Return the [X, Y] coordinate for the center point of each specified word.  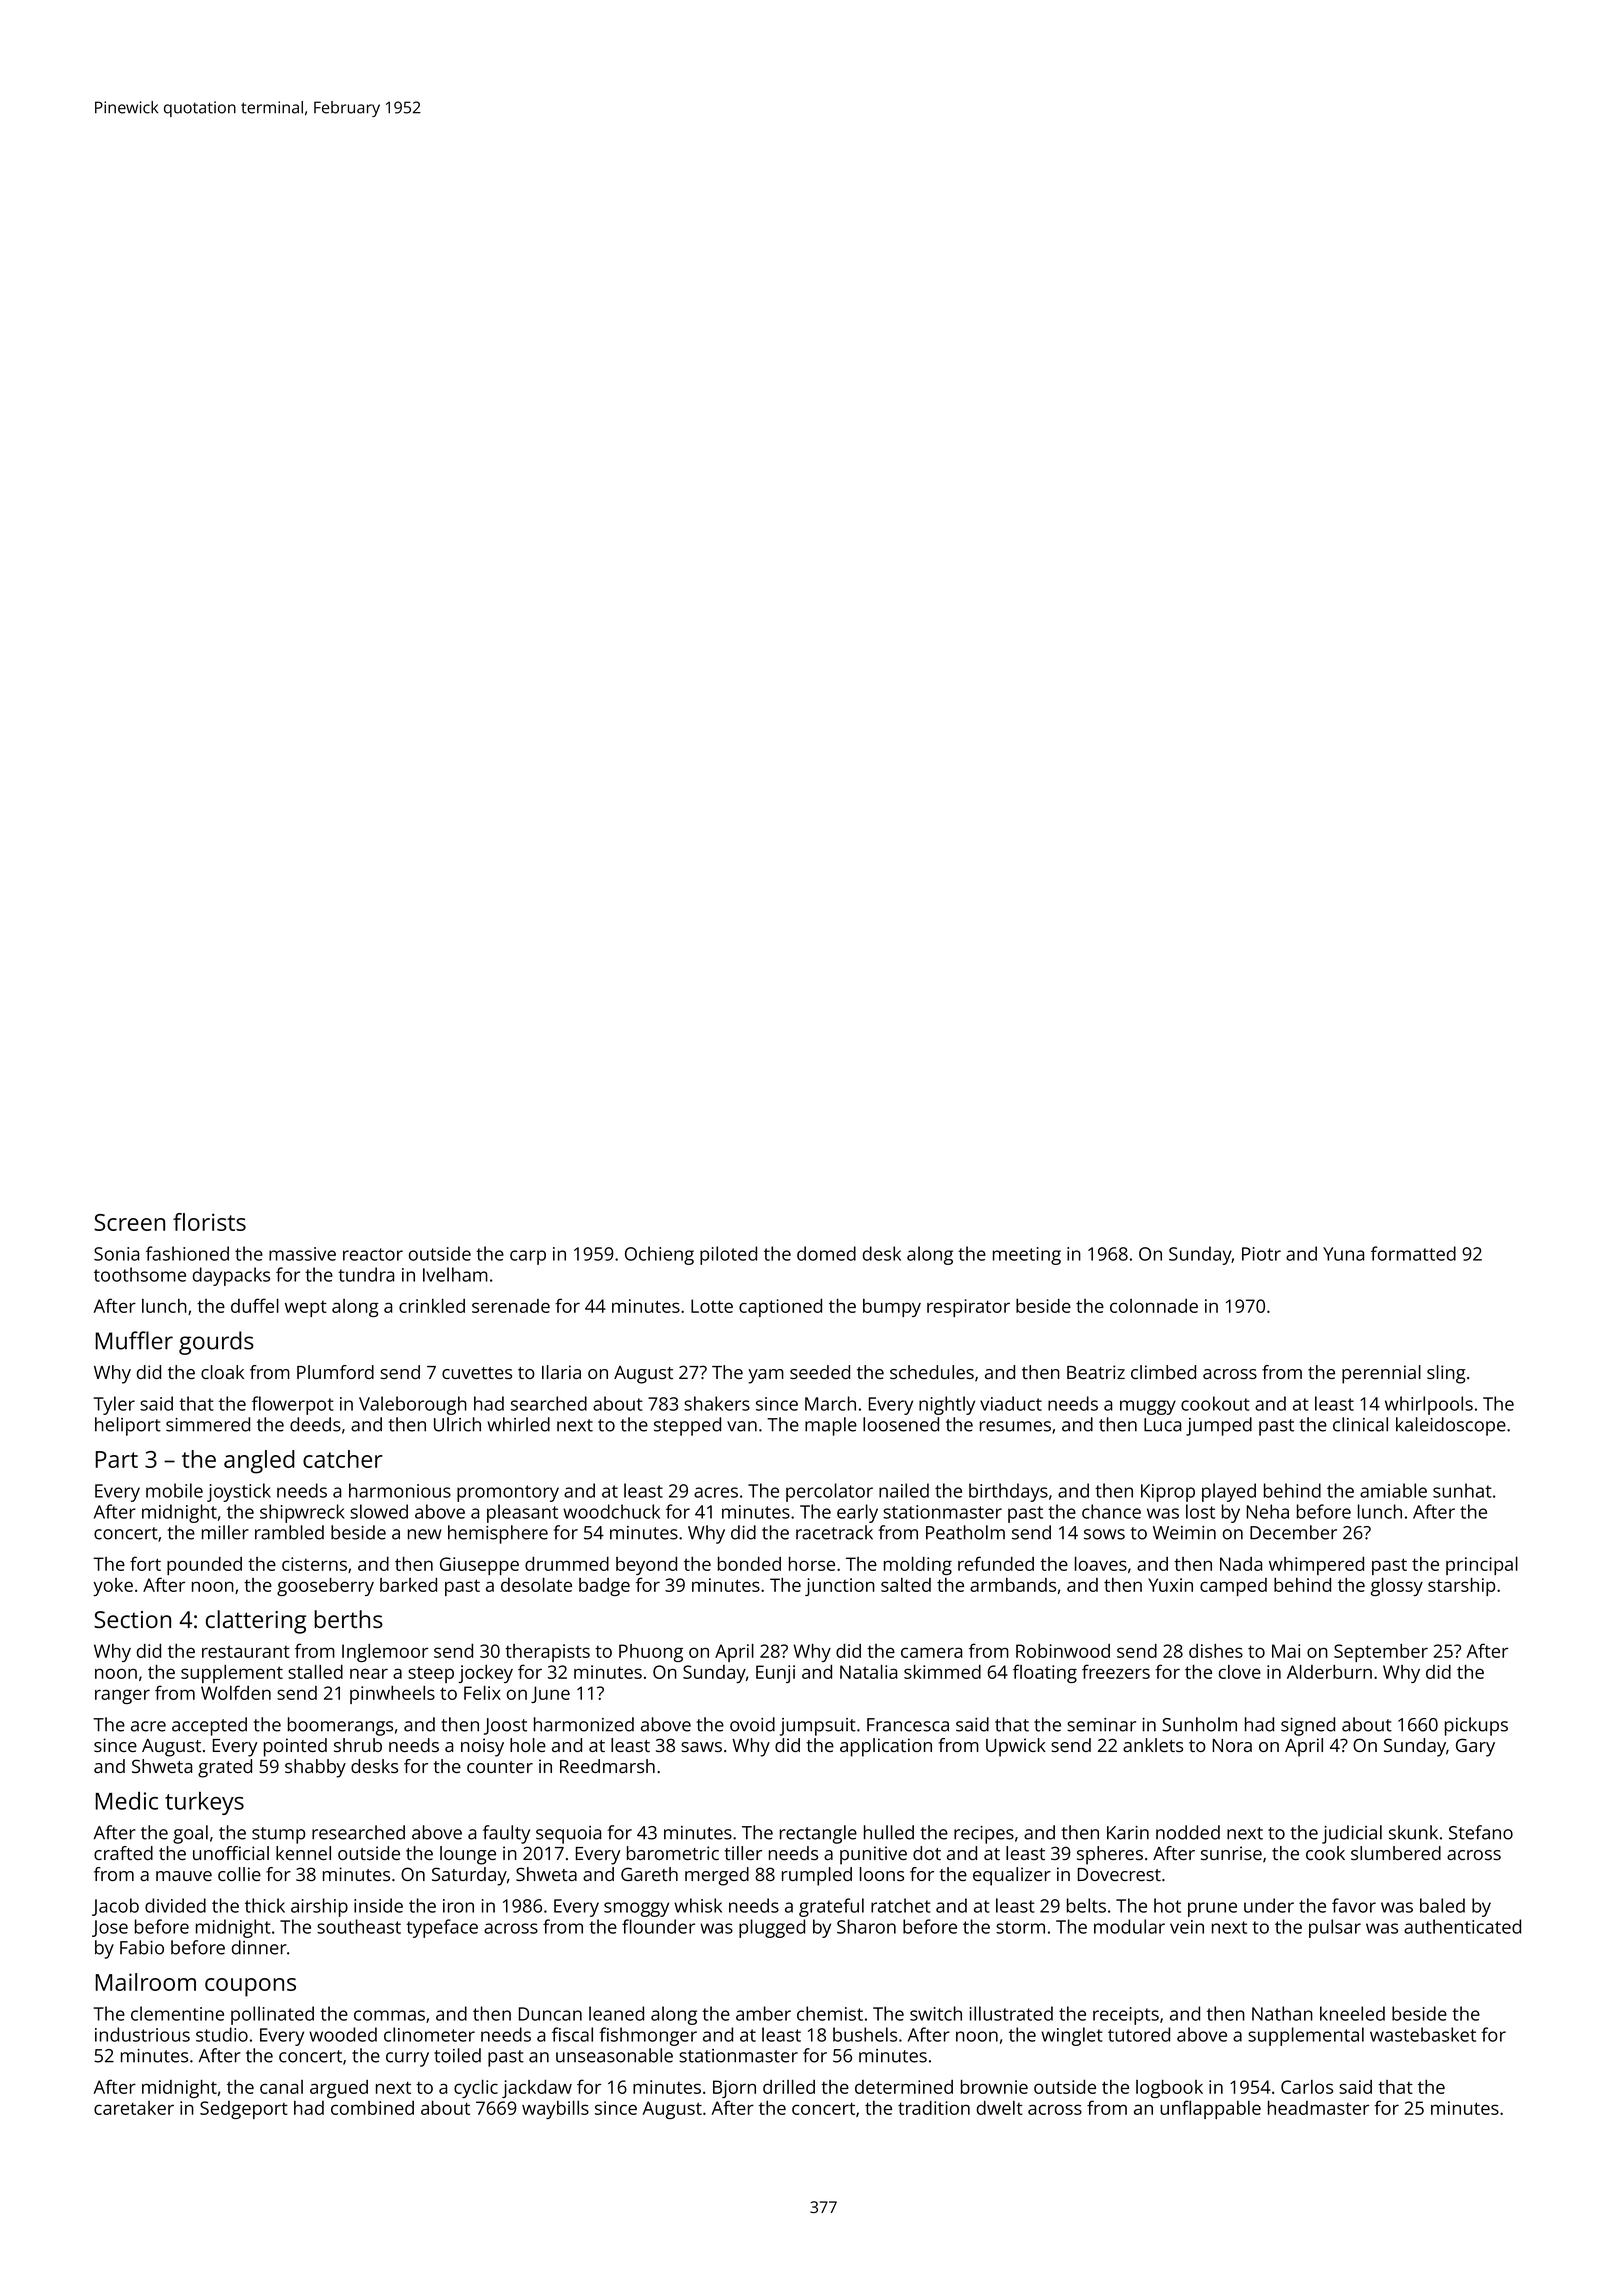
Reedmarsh [607, 1766]
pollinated [272, 2015]
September [1381, 1653]
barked [408, 1585]
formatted [1413, 1253]
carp [528, 1257]
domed [826, 1253]
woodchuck [611, 1511]
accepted [209, 1726]
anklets [1153, 1745]
